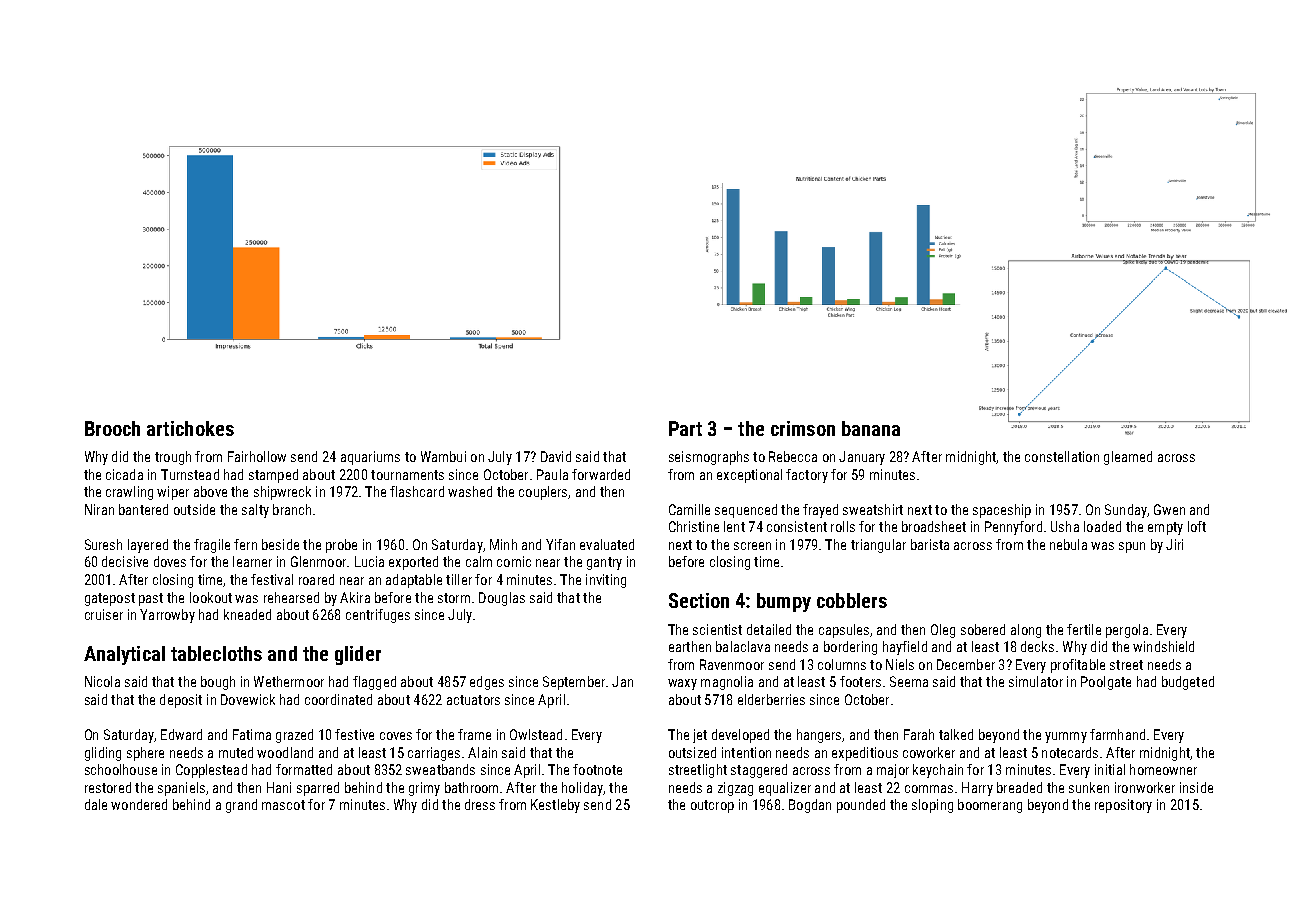 This document has height=924, width=1308. Describe the element at coordinates (139, 804) in the document. I see `wondered` at that location.
